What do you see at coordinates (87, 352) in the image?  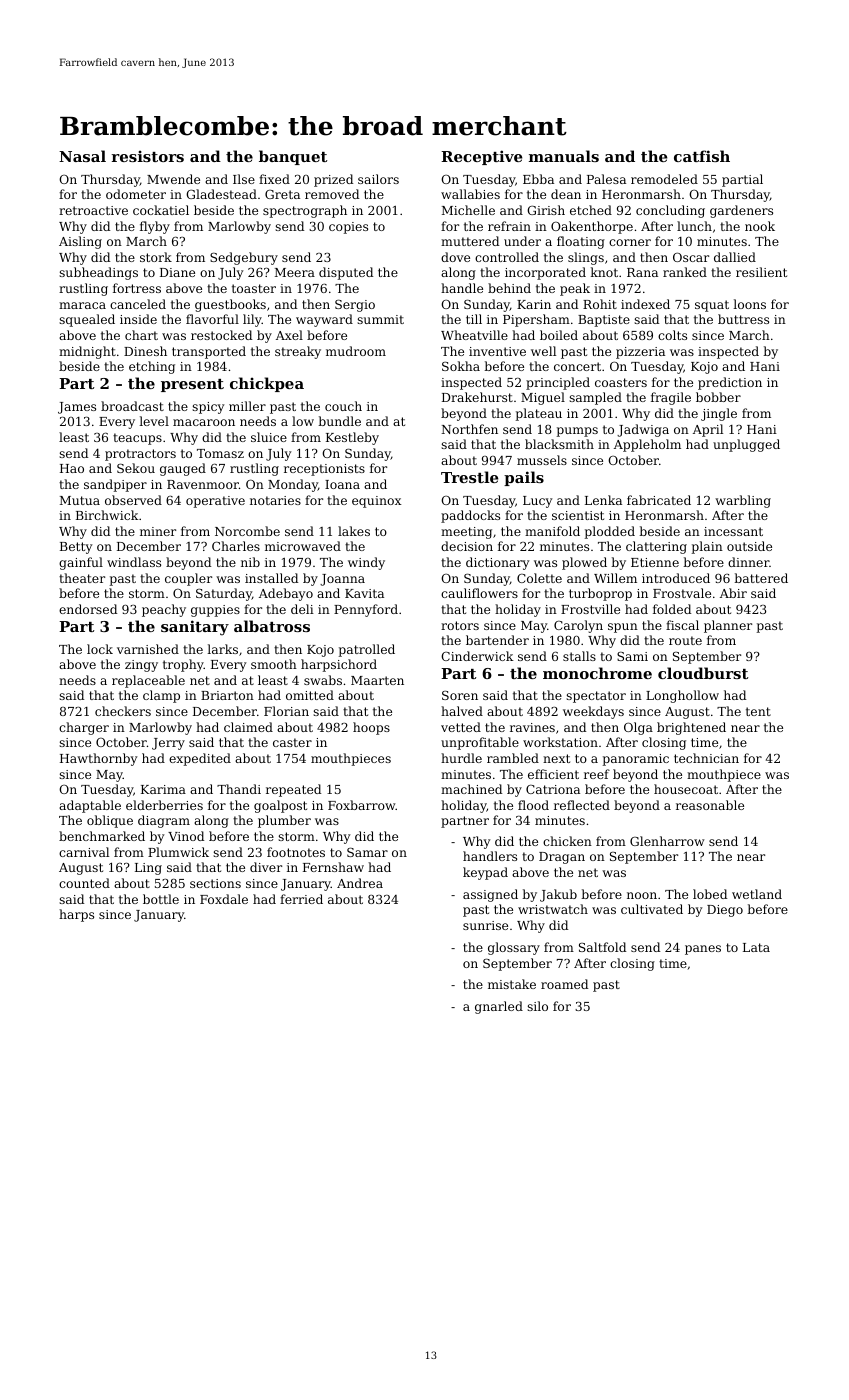 I see `midnight` at bounding box center [87, 352].
